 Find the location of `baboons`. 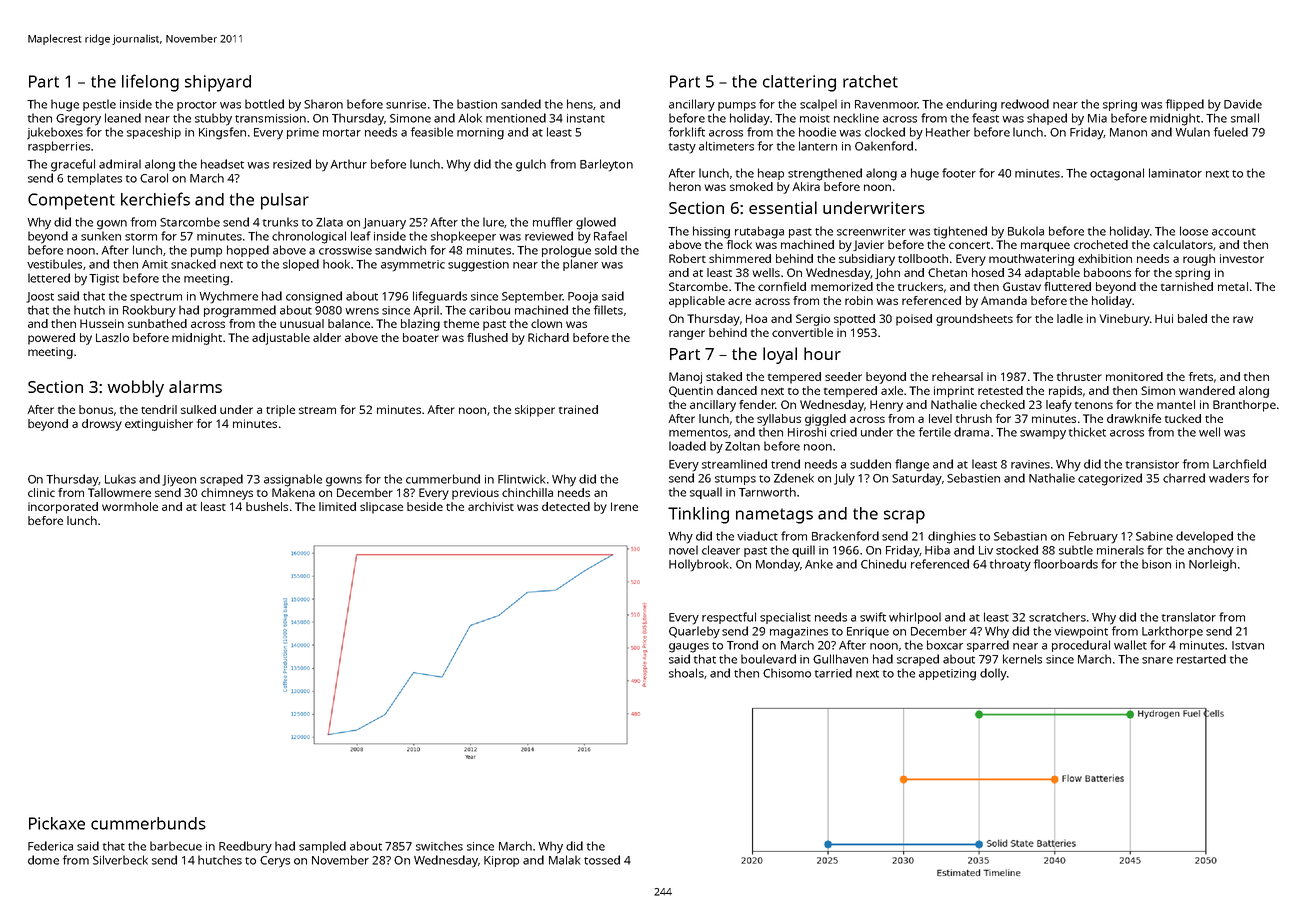

baboons is located at coordinates (1107, 272).
